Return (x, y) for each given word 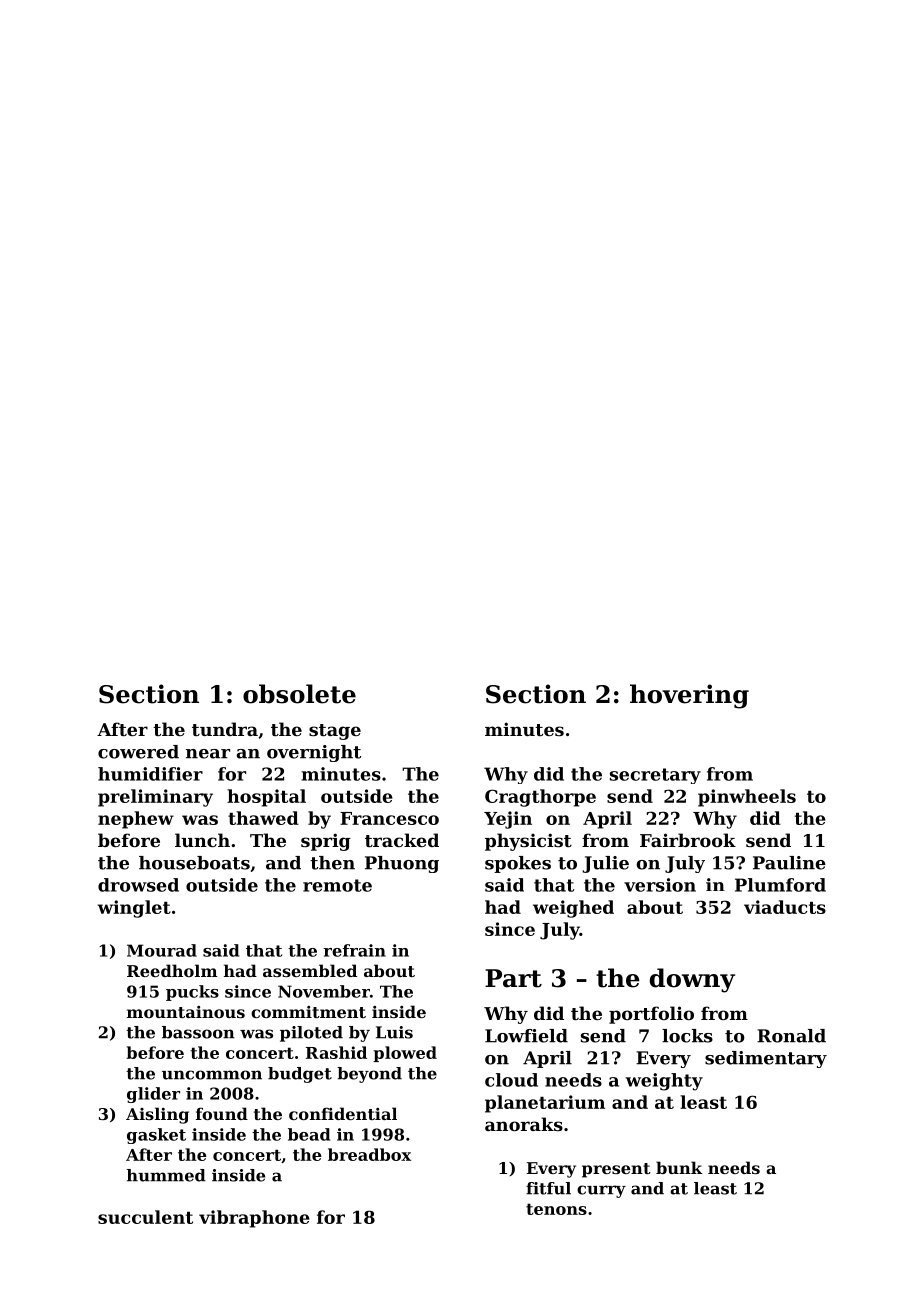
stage (335, 732)
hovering (689, 696)
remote (337, 885)
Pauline (789, 863)
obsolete (299, 694)
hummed (166, 1175)
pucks (192, 993)
